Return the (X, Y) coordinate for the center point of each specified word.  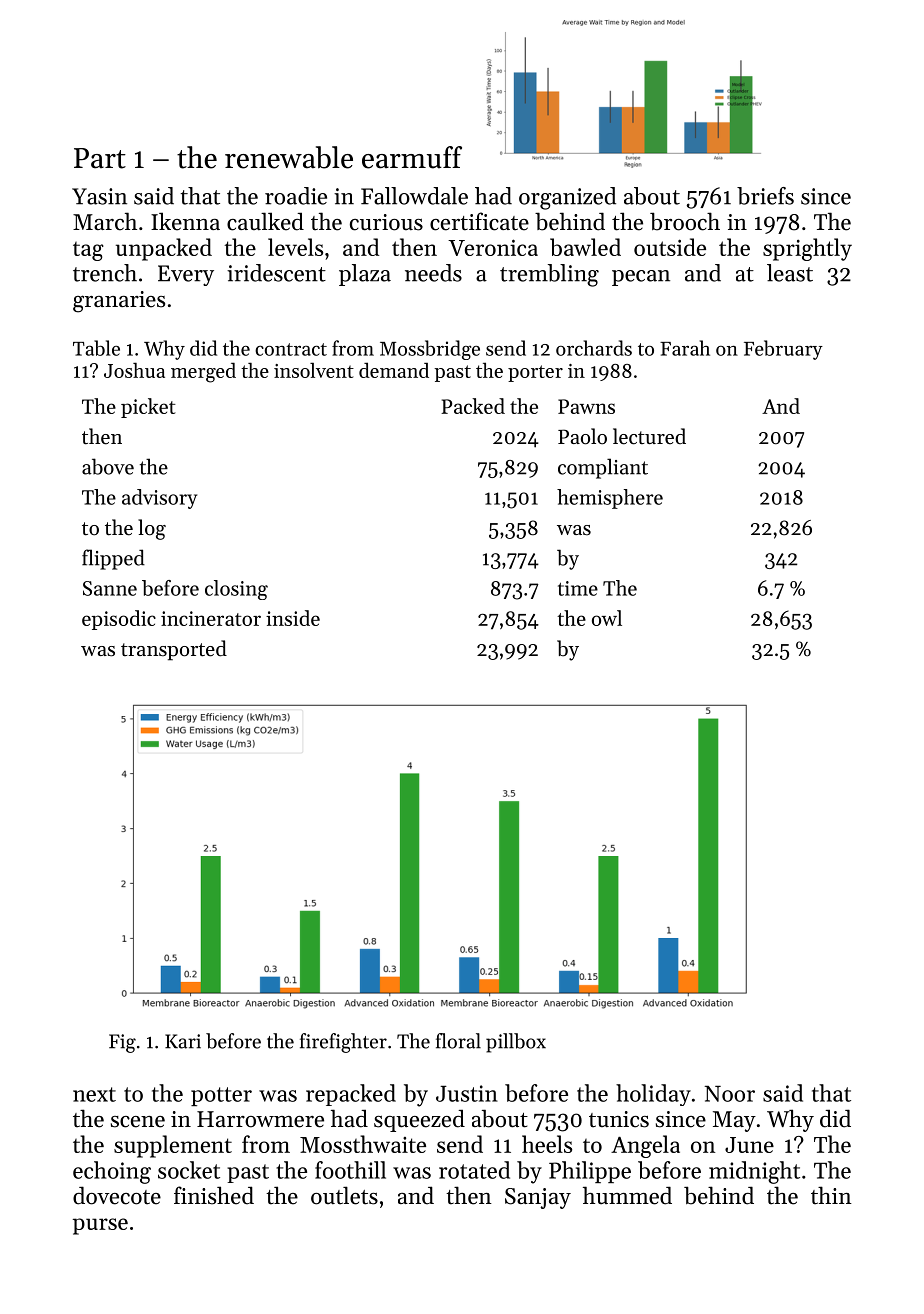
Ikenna (185, 221)
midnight (754, 1172)
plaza (365, 275)
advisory (159, 499)
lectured (649, 436)
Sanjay (538, 1198)
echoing (112, 1172)
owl (607, 618)
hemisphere (610, 499)
